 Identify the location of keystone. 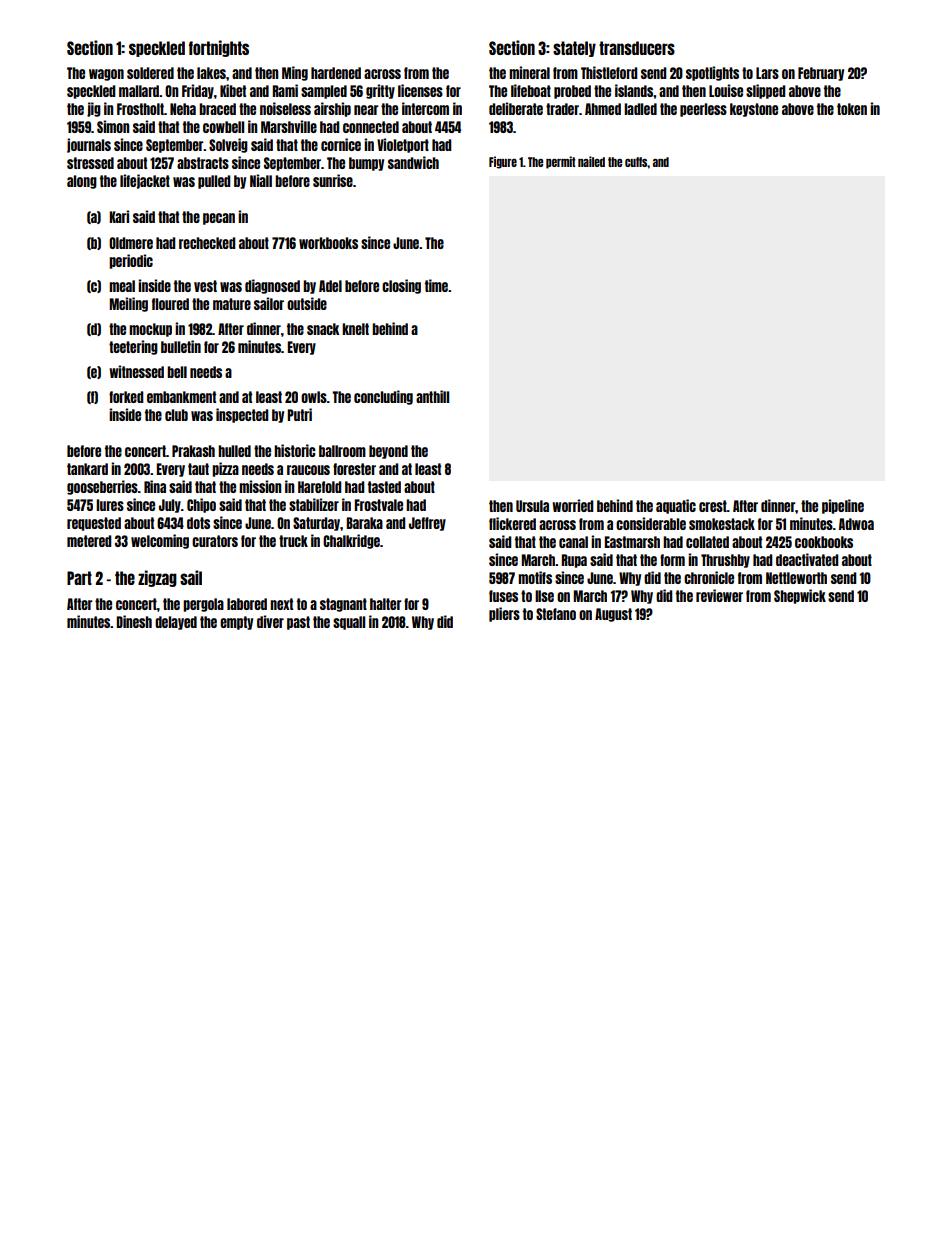
(754, 110).
